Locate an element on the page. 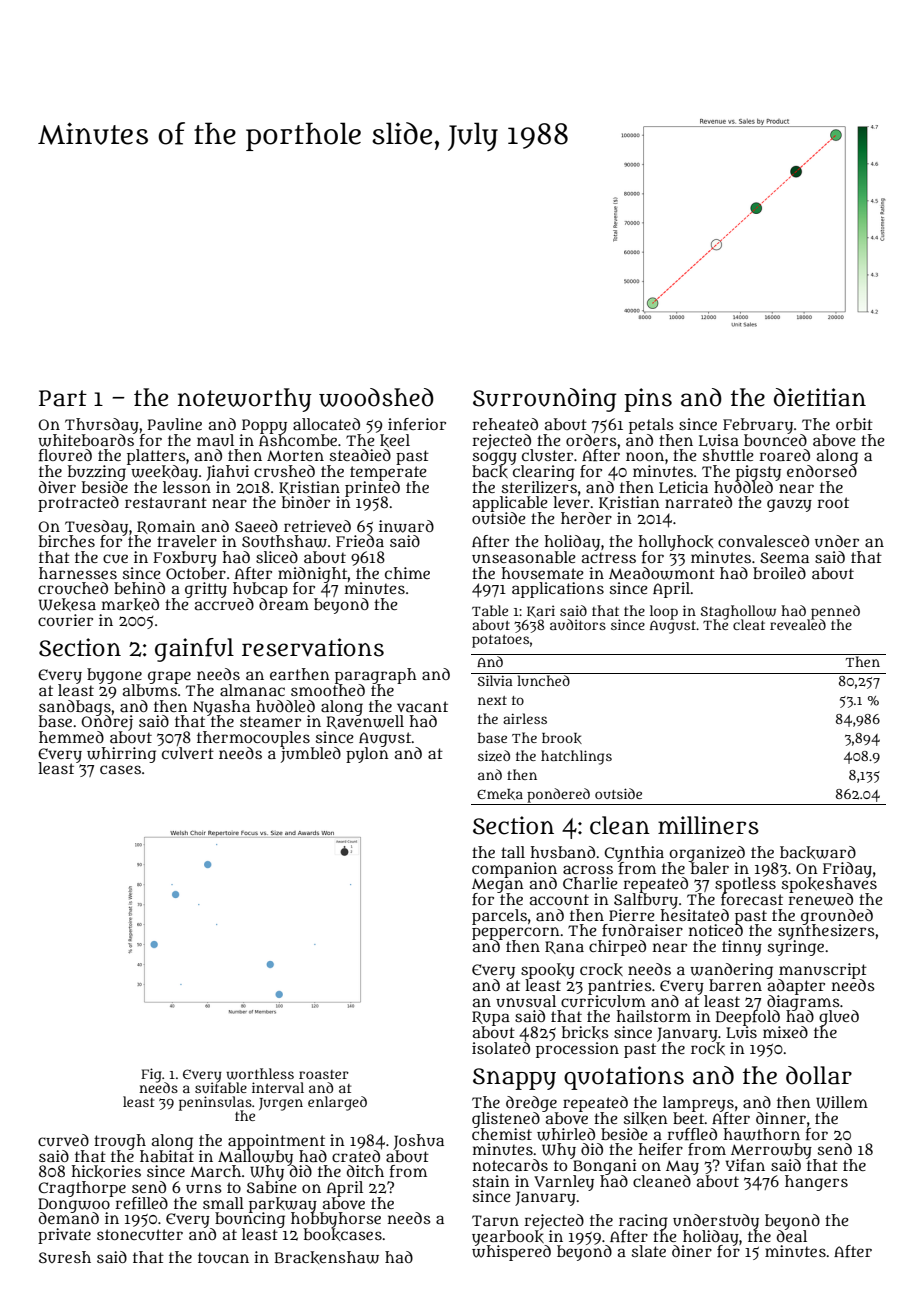 The height and width of the document is (1308, 924). habitat is located at coordinates (167, 1156).
